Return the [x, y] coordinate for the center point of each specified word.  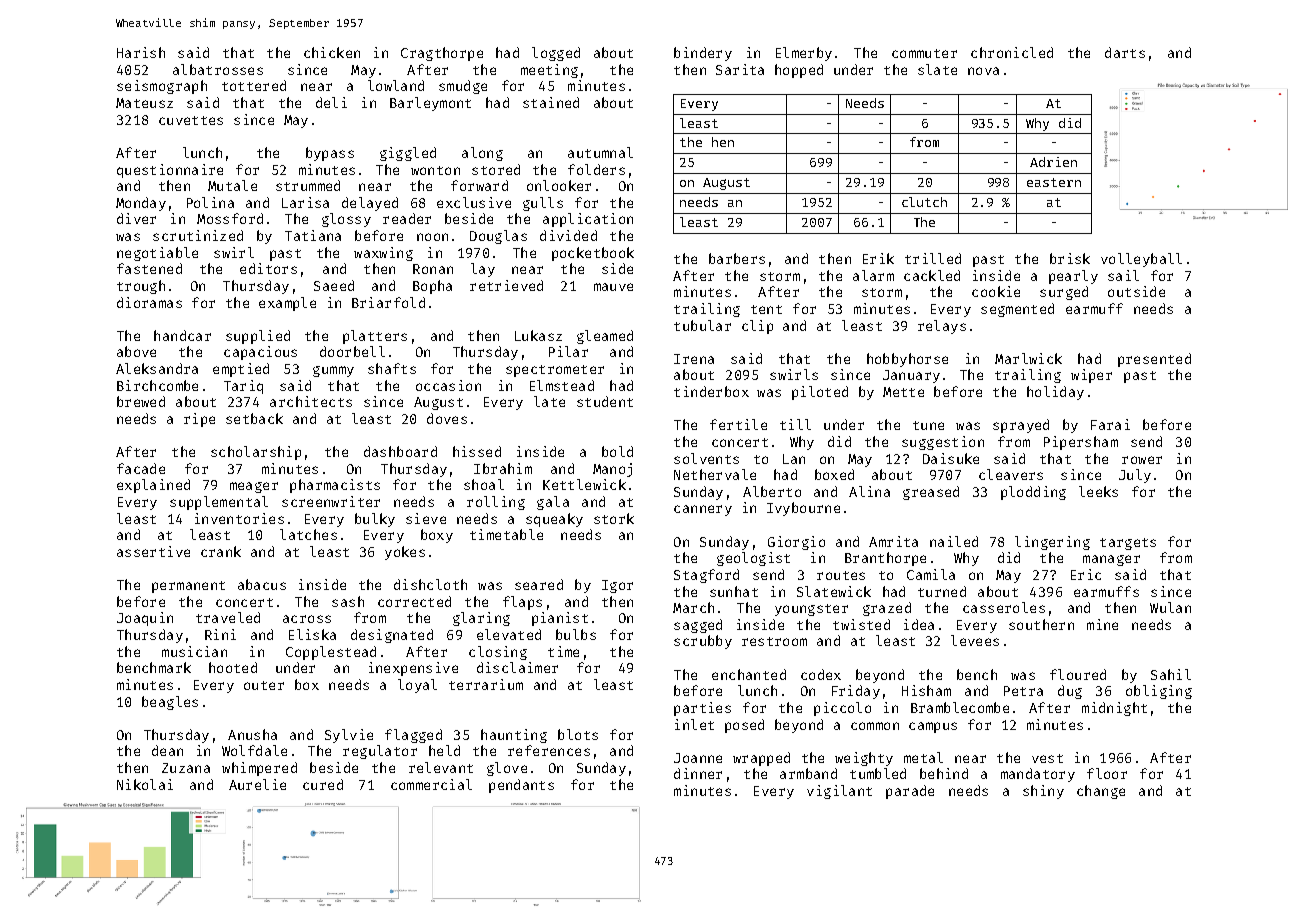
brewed [141, 401]
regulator [380, 752]
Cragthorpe [442, 54]
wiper [1091, 376]
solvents [706, 458]
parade [910, 792]
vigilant [839, 792]
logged [556, 54]
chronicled [1012, 52]
